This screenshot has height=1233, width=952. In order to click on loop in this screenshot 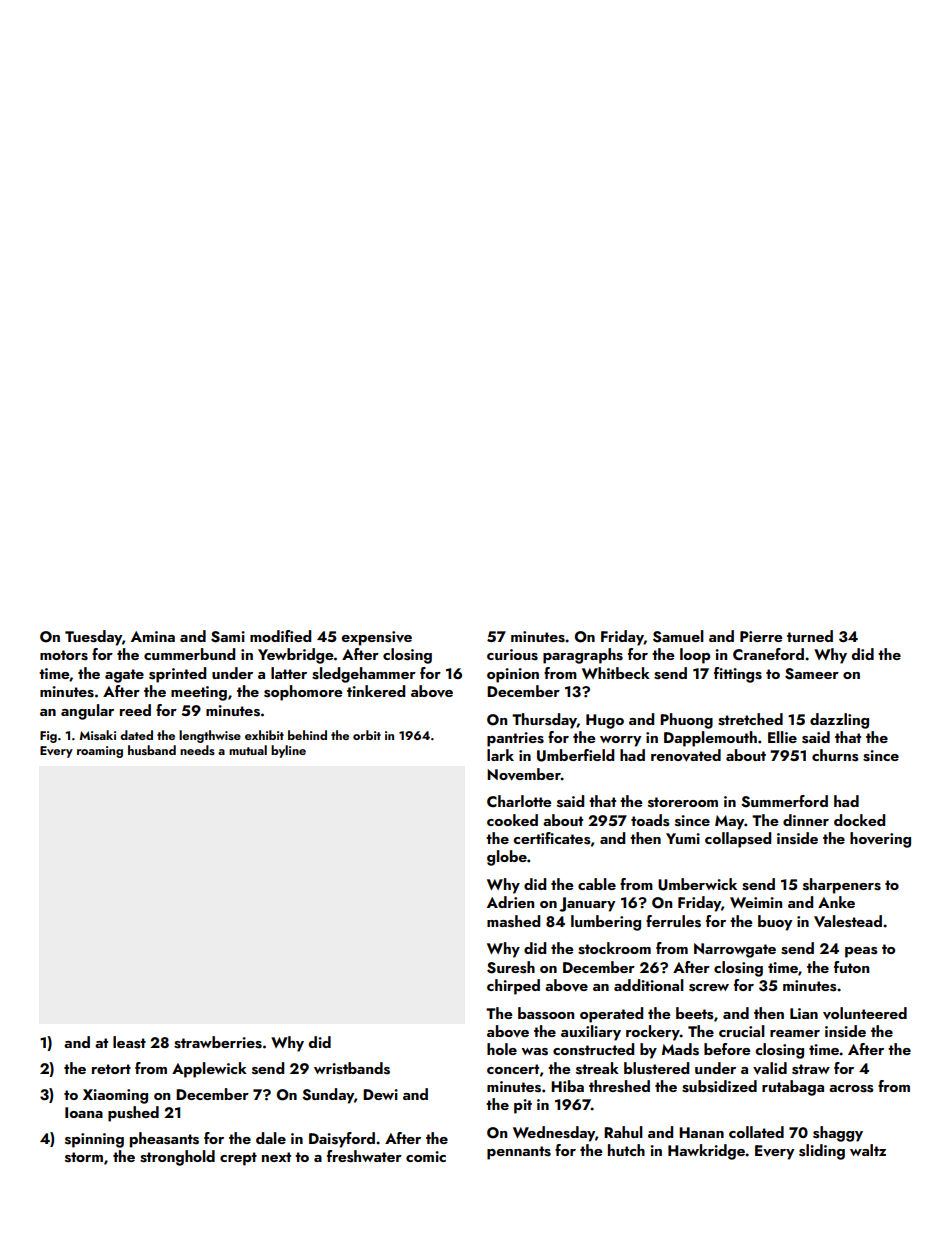, I will do `click(695, 656)`.
